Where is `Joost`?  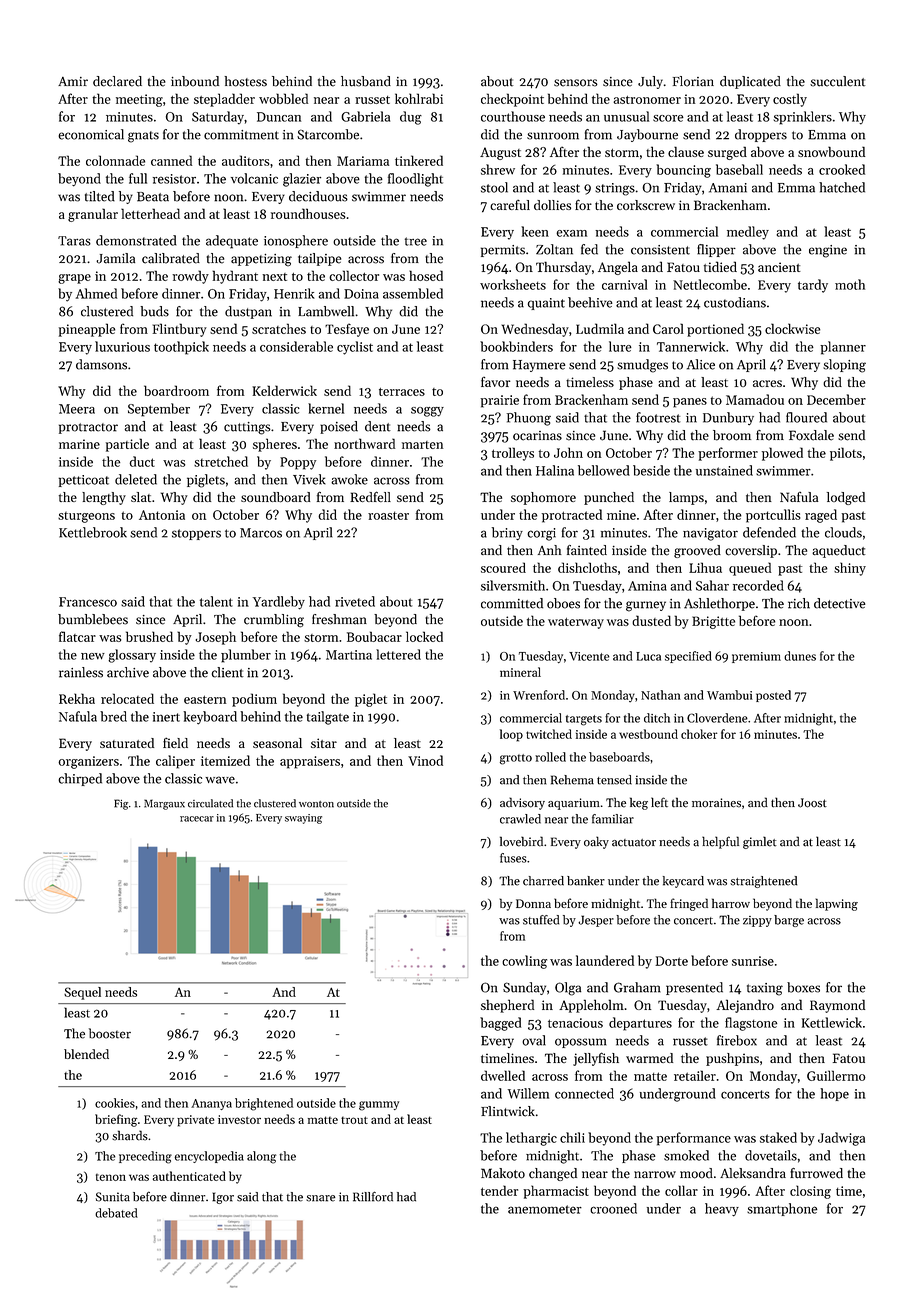 Joost is located at coordinates (812, 803).
